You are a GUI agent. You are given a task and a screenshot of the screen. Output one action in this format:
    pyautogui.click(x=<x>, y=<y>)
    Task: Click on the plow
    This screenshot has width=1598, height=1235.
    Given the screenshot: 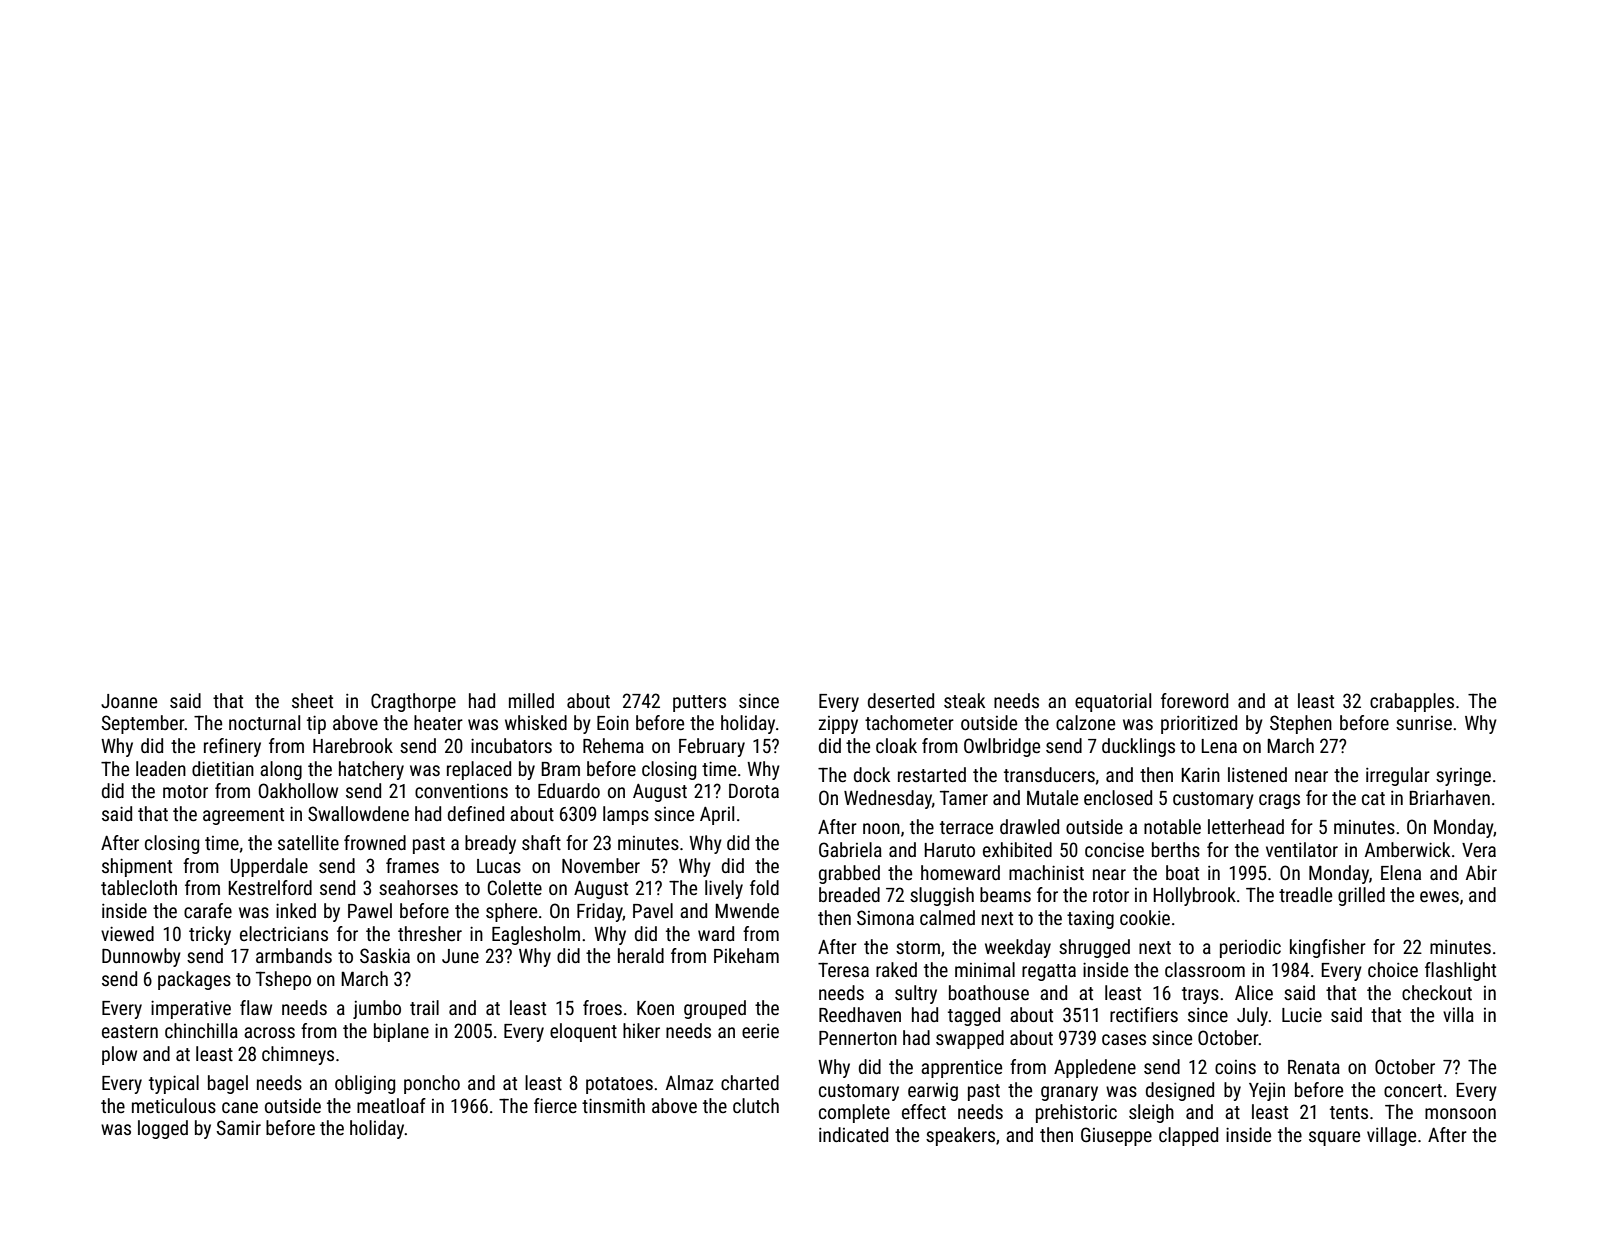 What is the action you would take?
    pyautogui.click(x=119, y=1055)
